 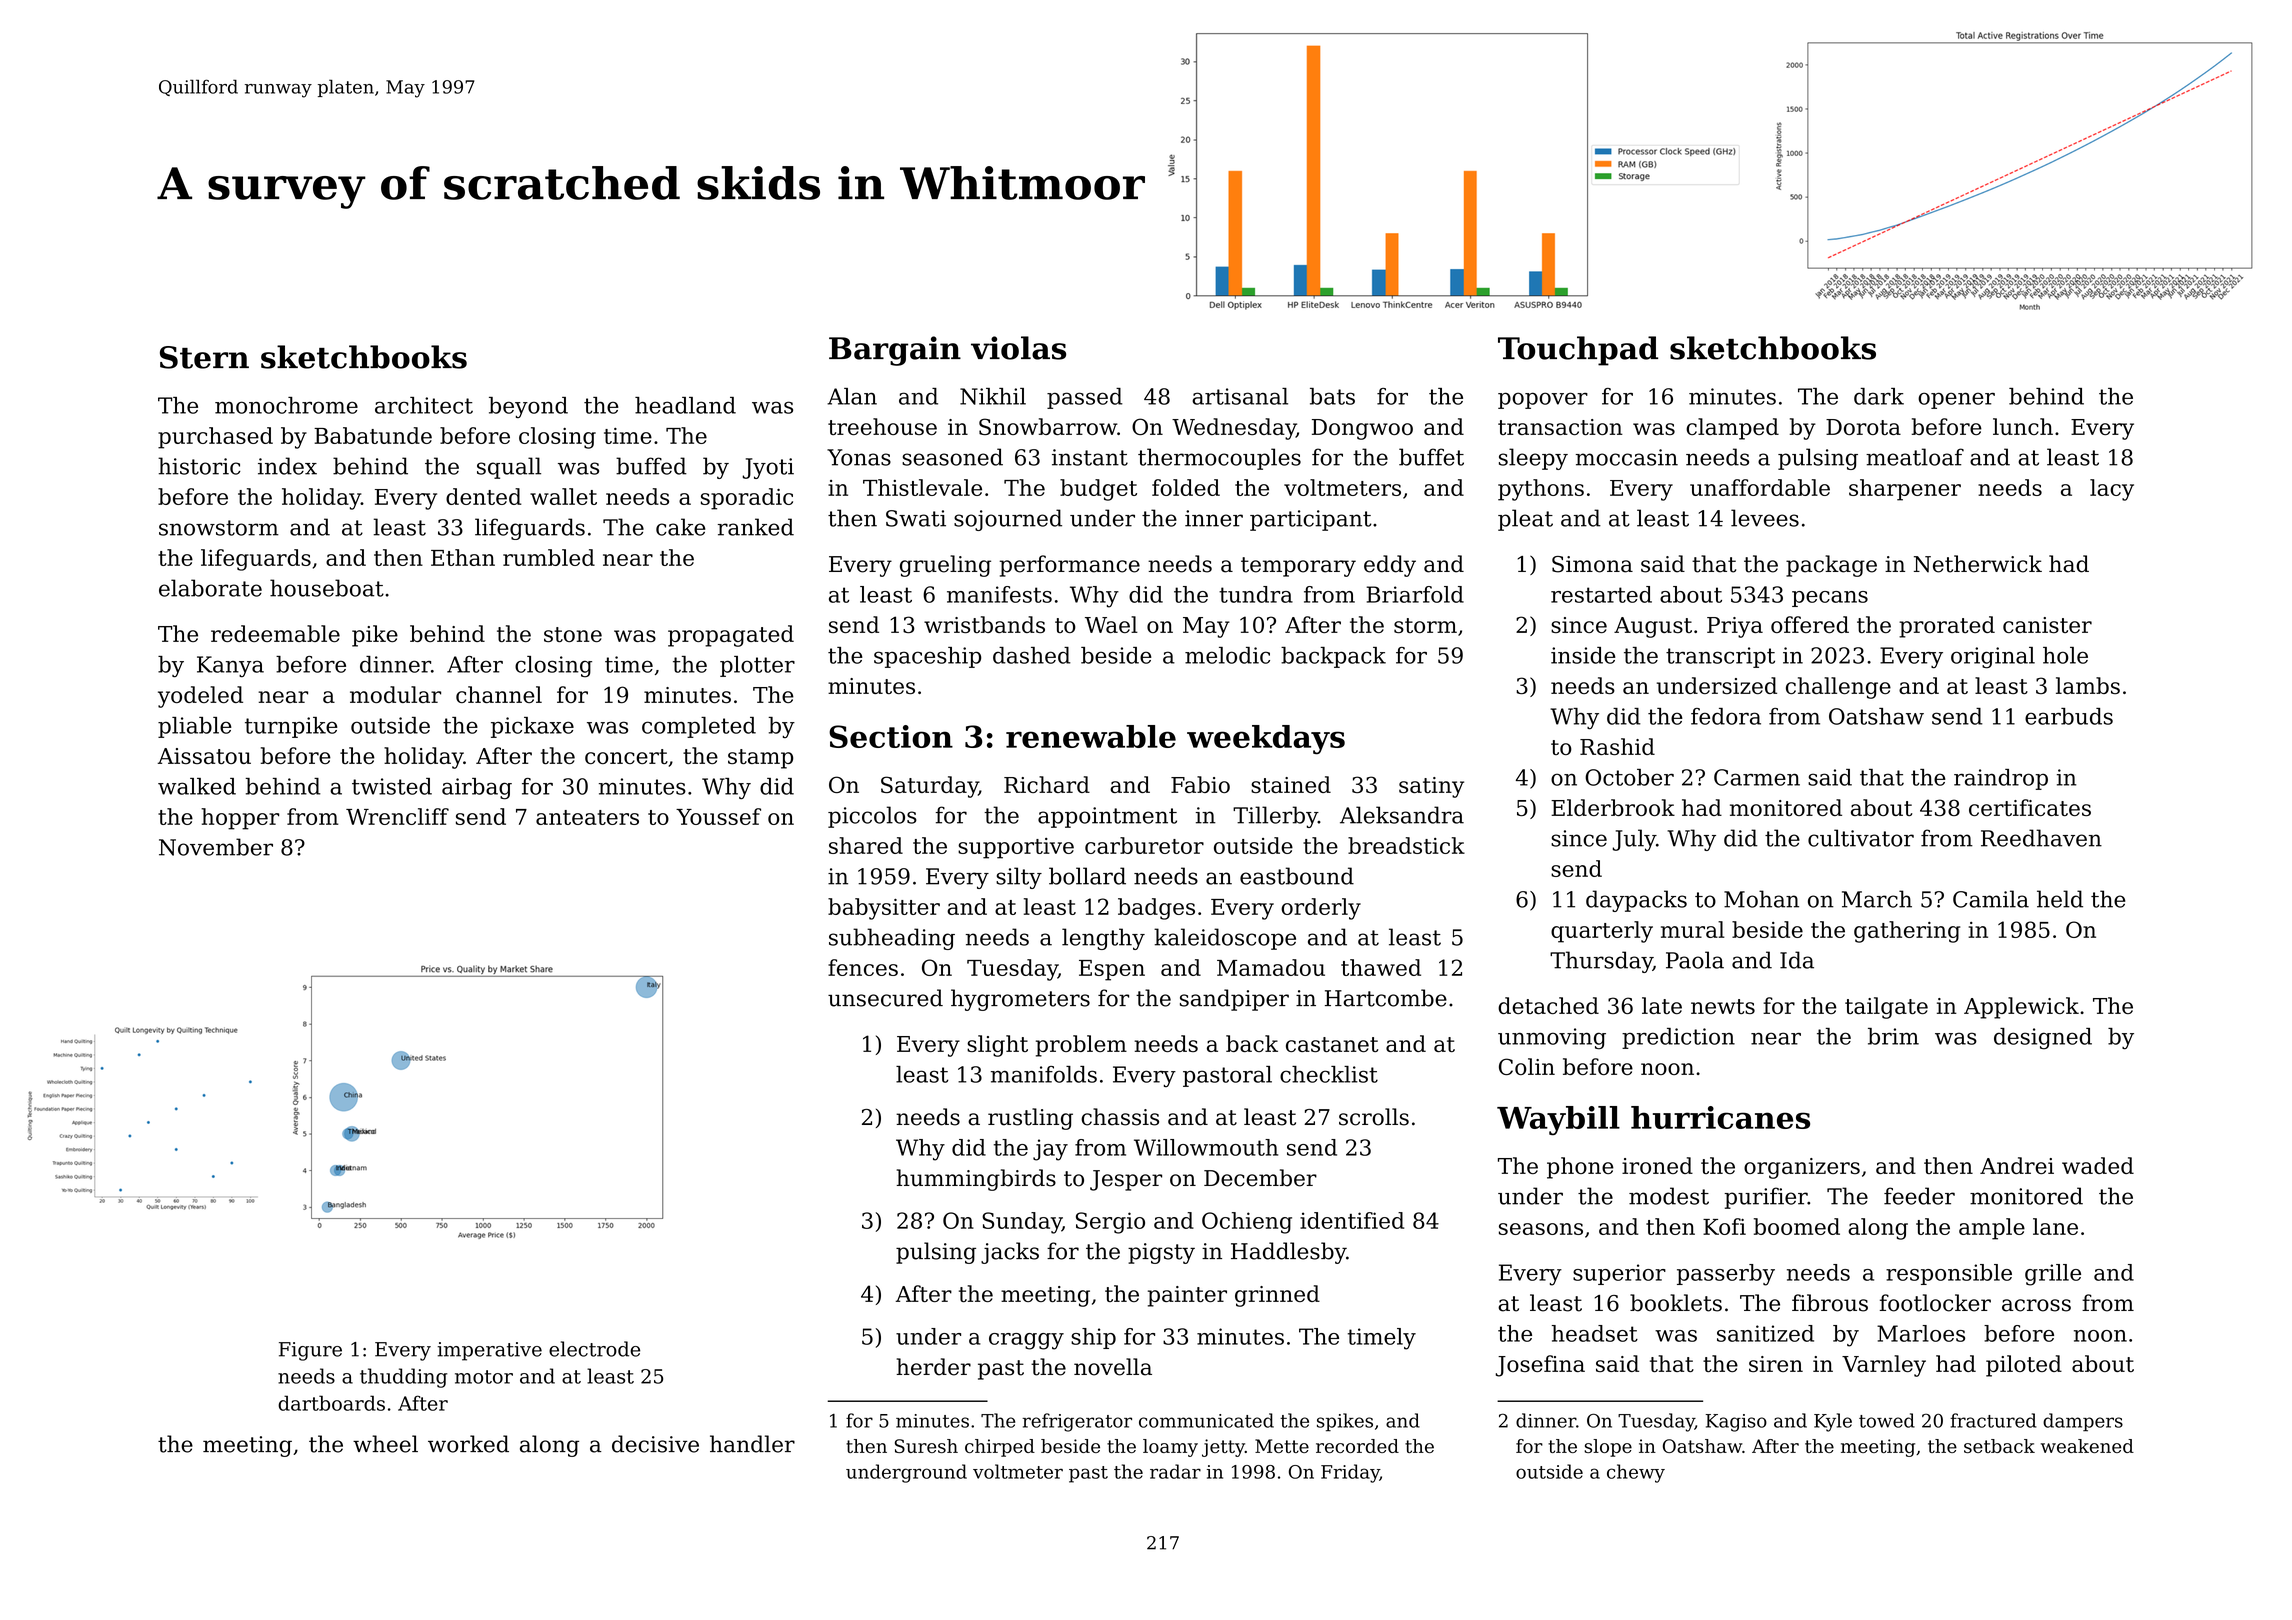 I want to click on thermocouples, so click(x=1219, y=459).
